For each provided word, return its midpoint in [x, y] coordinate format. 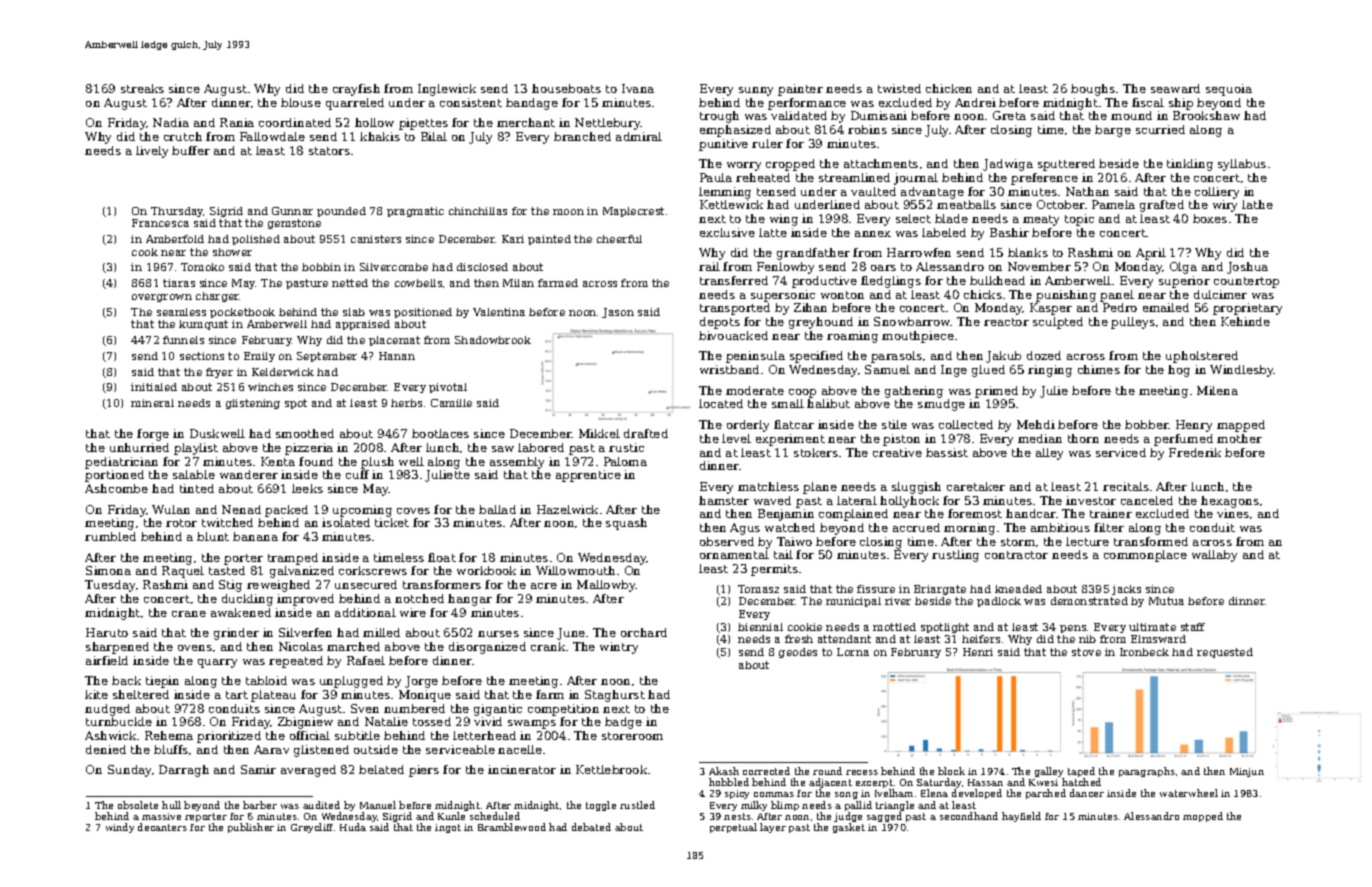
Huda [353, 827]
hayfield [1021, 817]
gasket [849, 828]
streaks [142, 88]
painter [800, 90]
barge [1113, 131]
